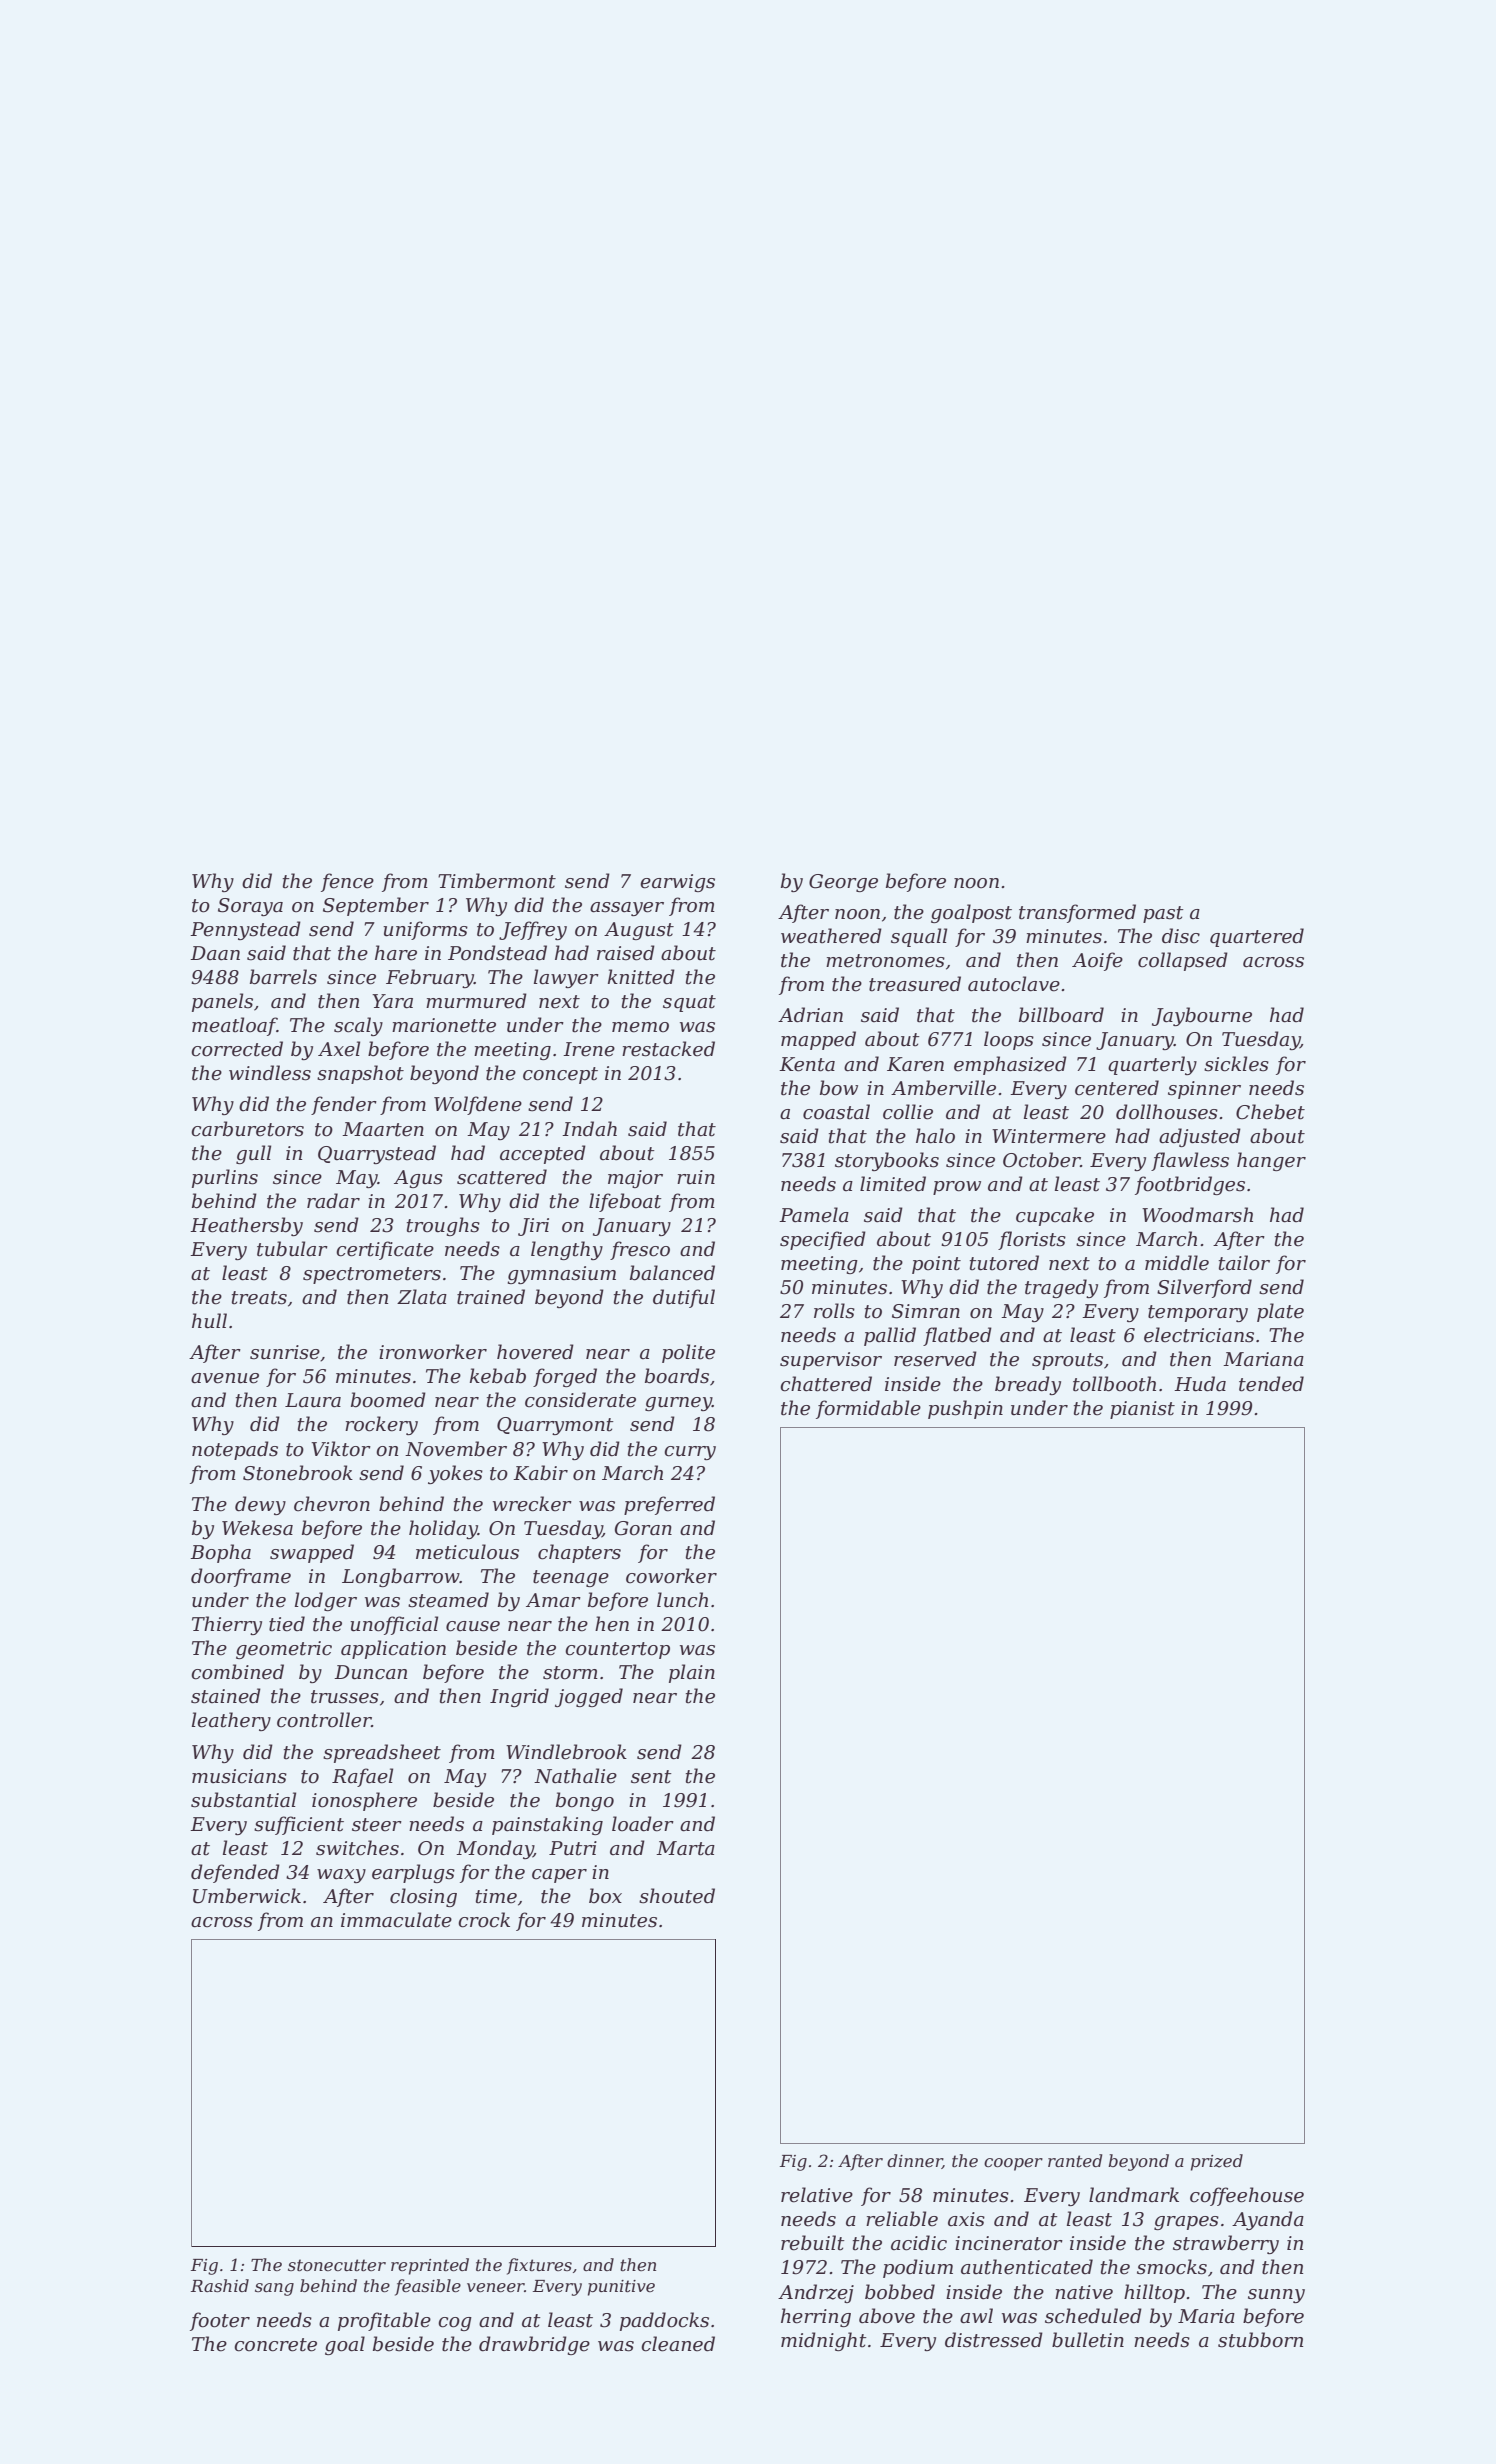  I want to click on relative, so click(817, 2195).
